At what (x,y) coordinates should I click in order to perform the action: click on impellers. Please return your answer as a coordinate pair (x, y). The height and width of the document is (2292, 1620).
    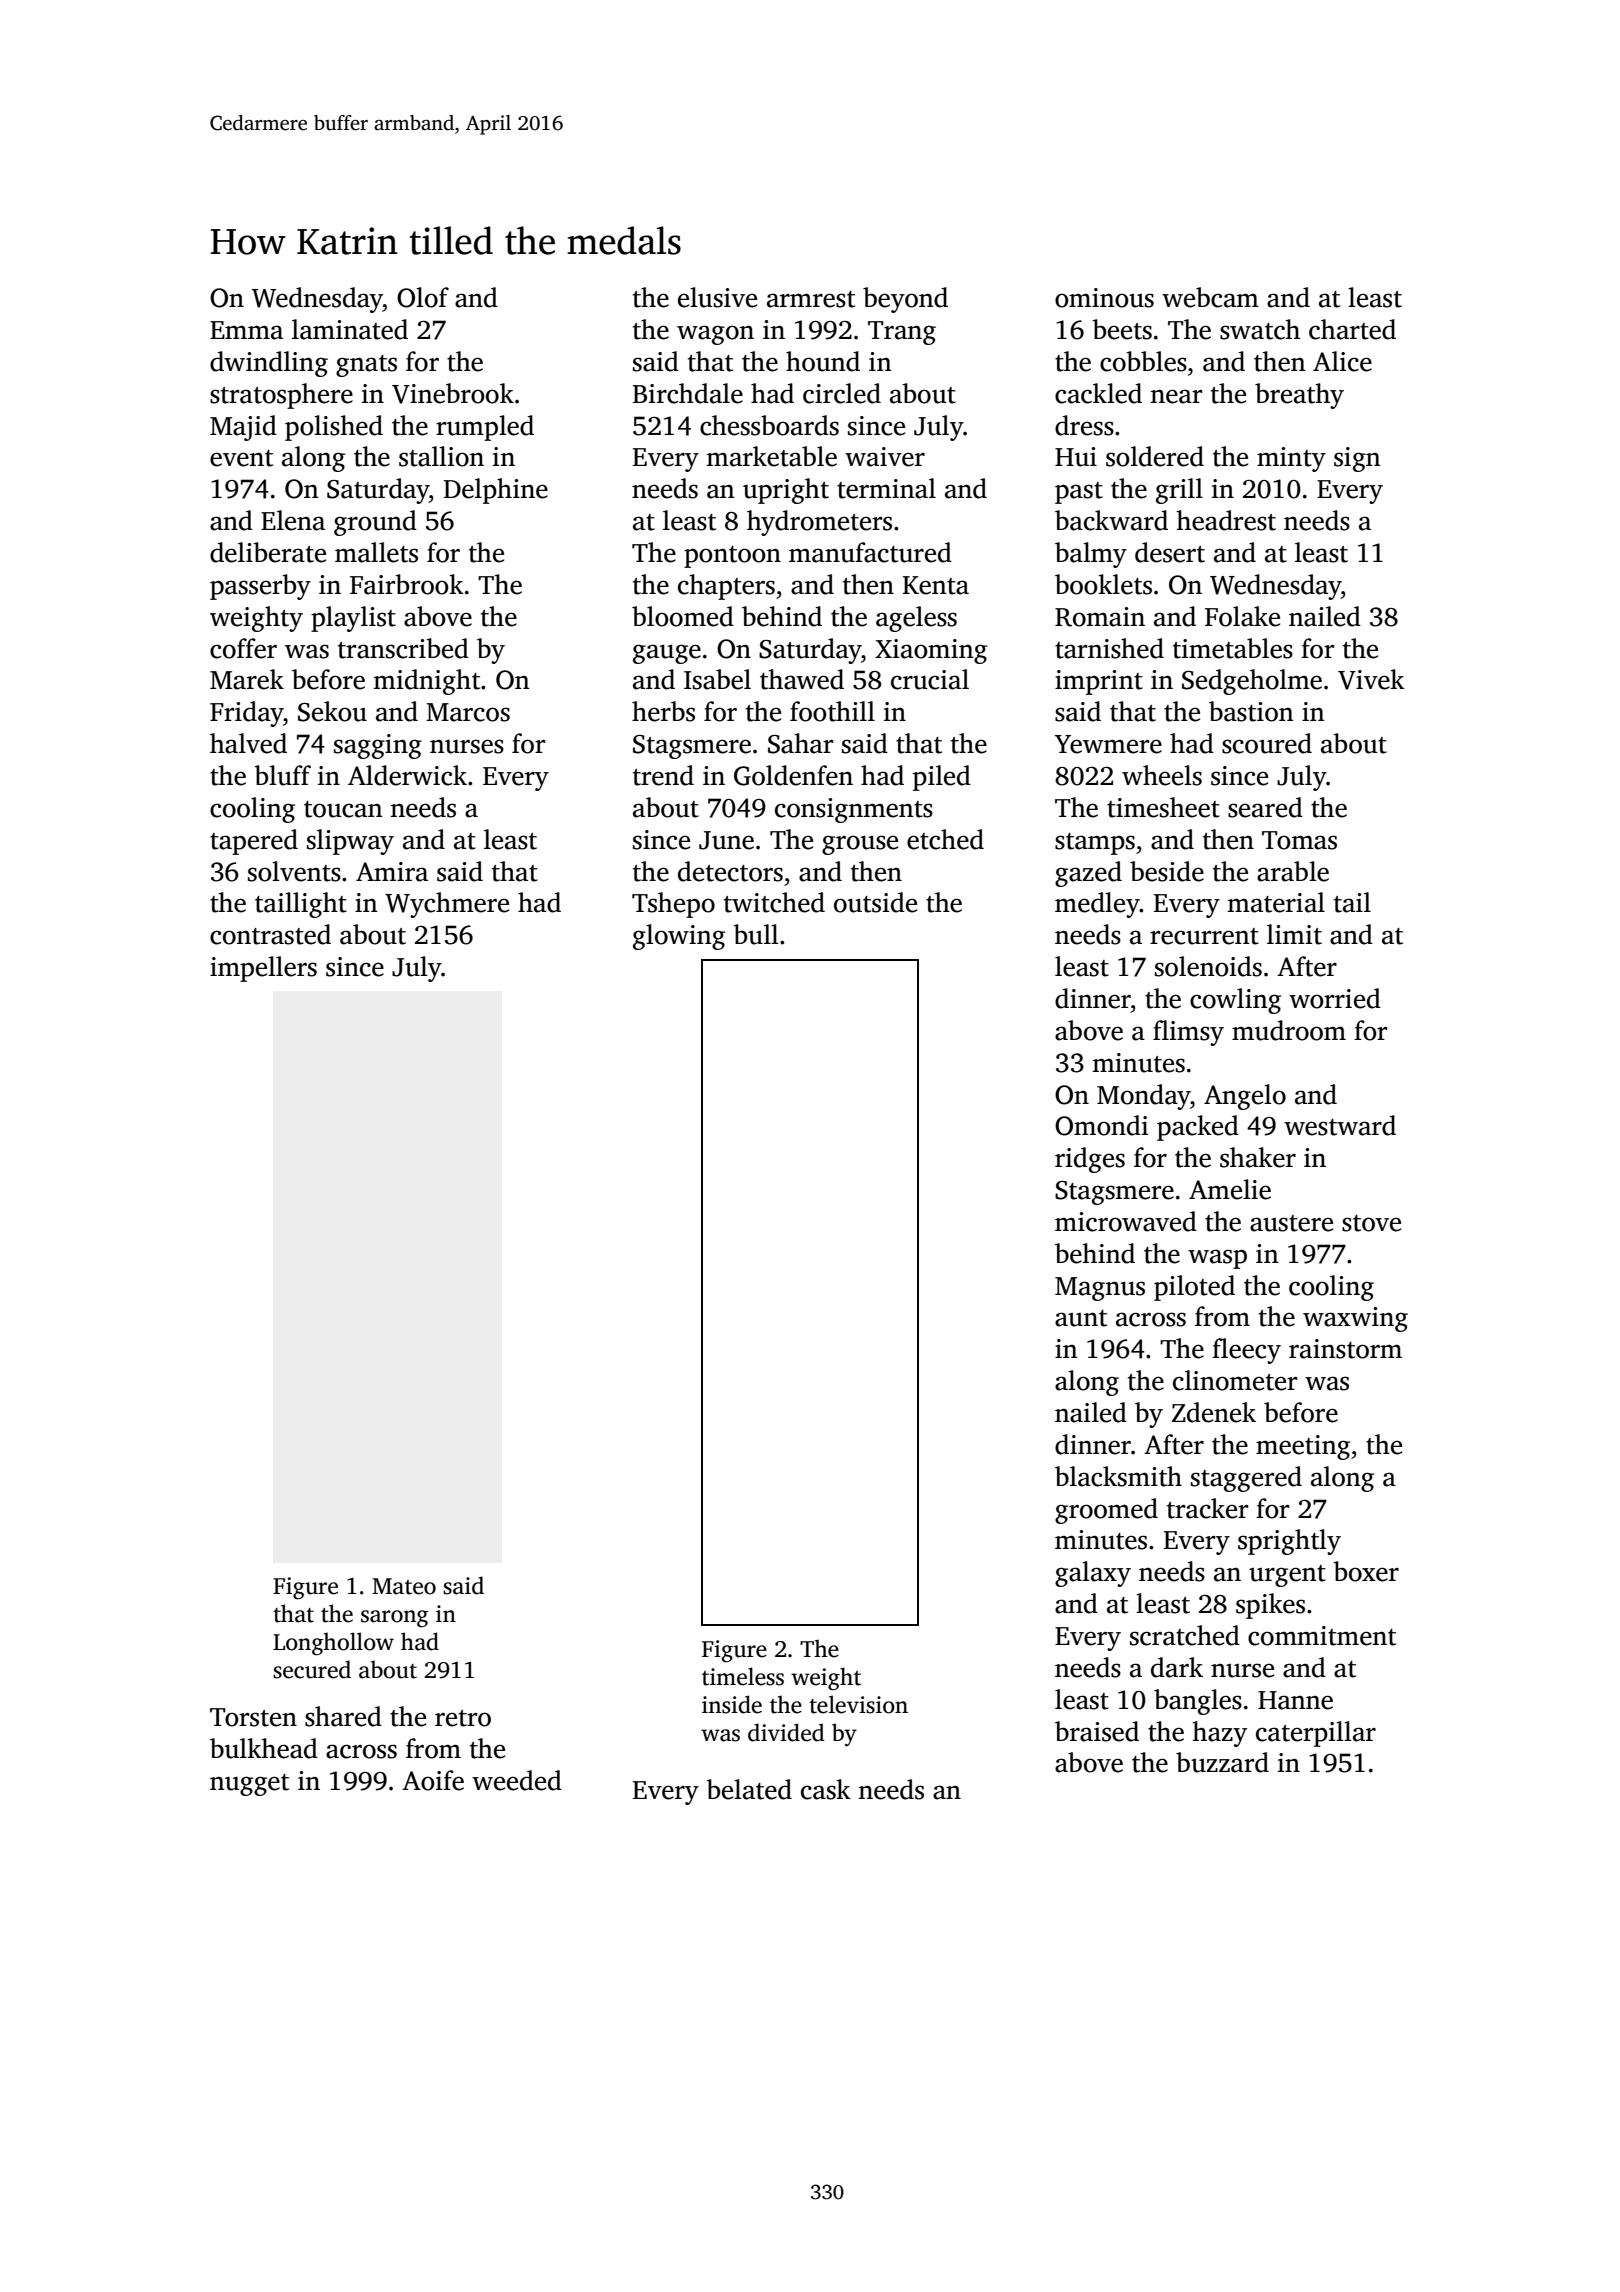
    Looking at the image, I should click on (263, 969).
